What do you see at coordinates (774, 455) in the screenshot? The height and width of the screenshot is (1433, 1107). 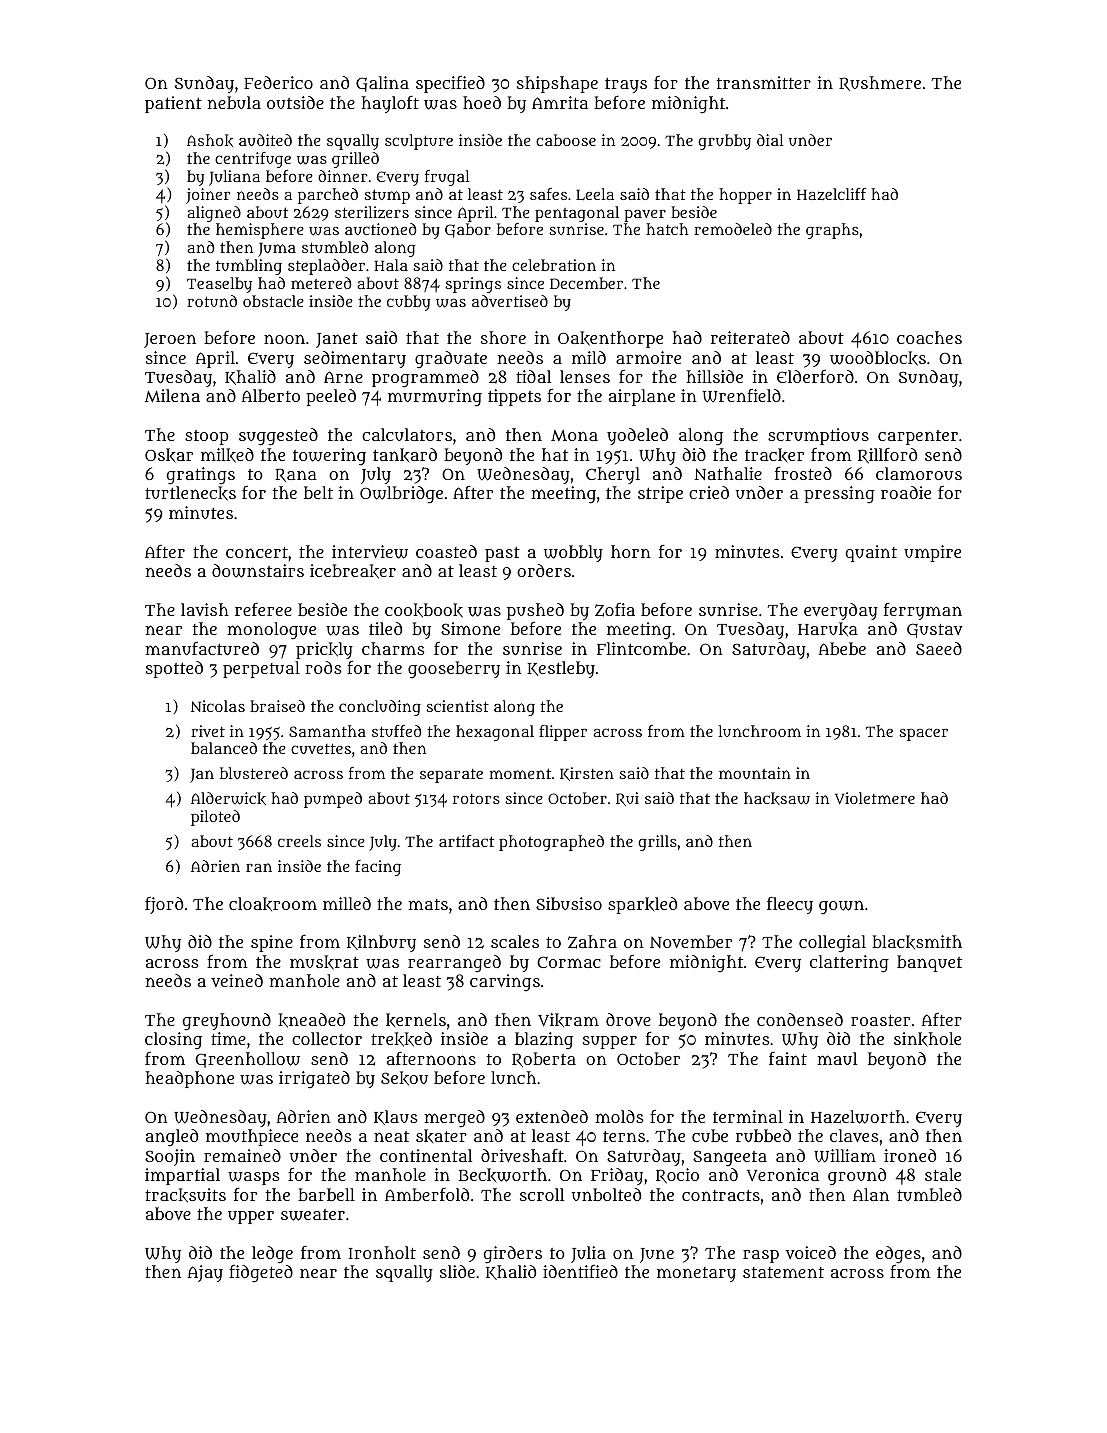 I see `tracker` at bounding box center [774, 455].
